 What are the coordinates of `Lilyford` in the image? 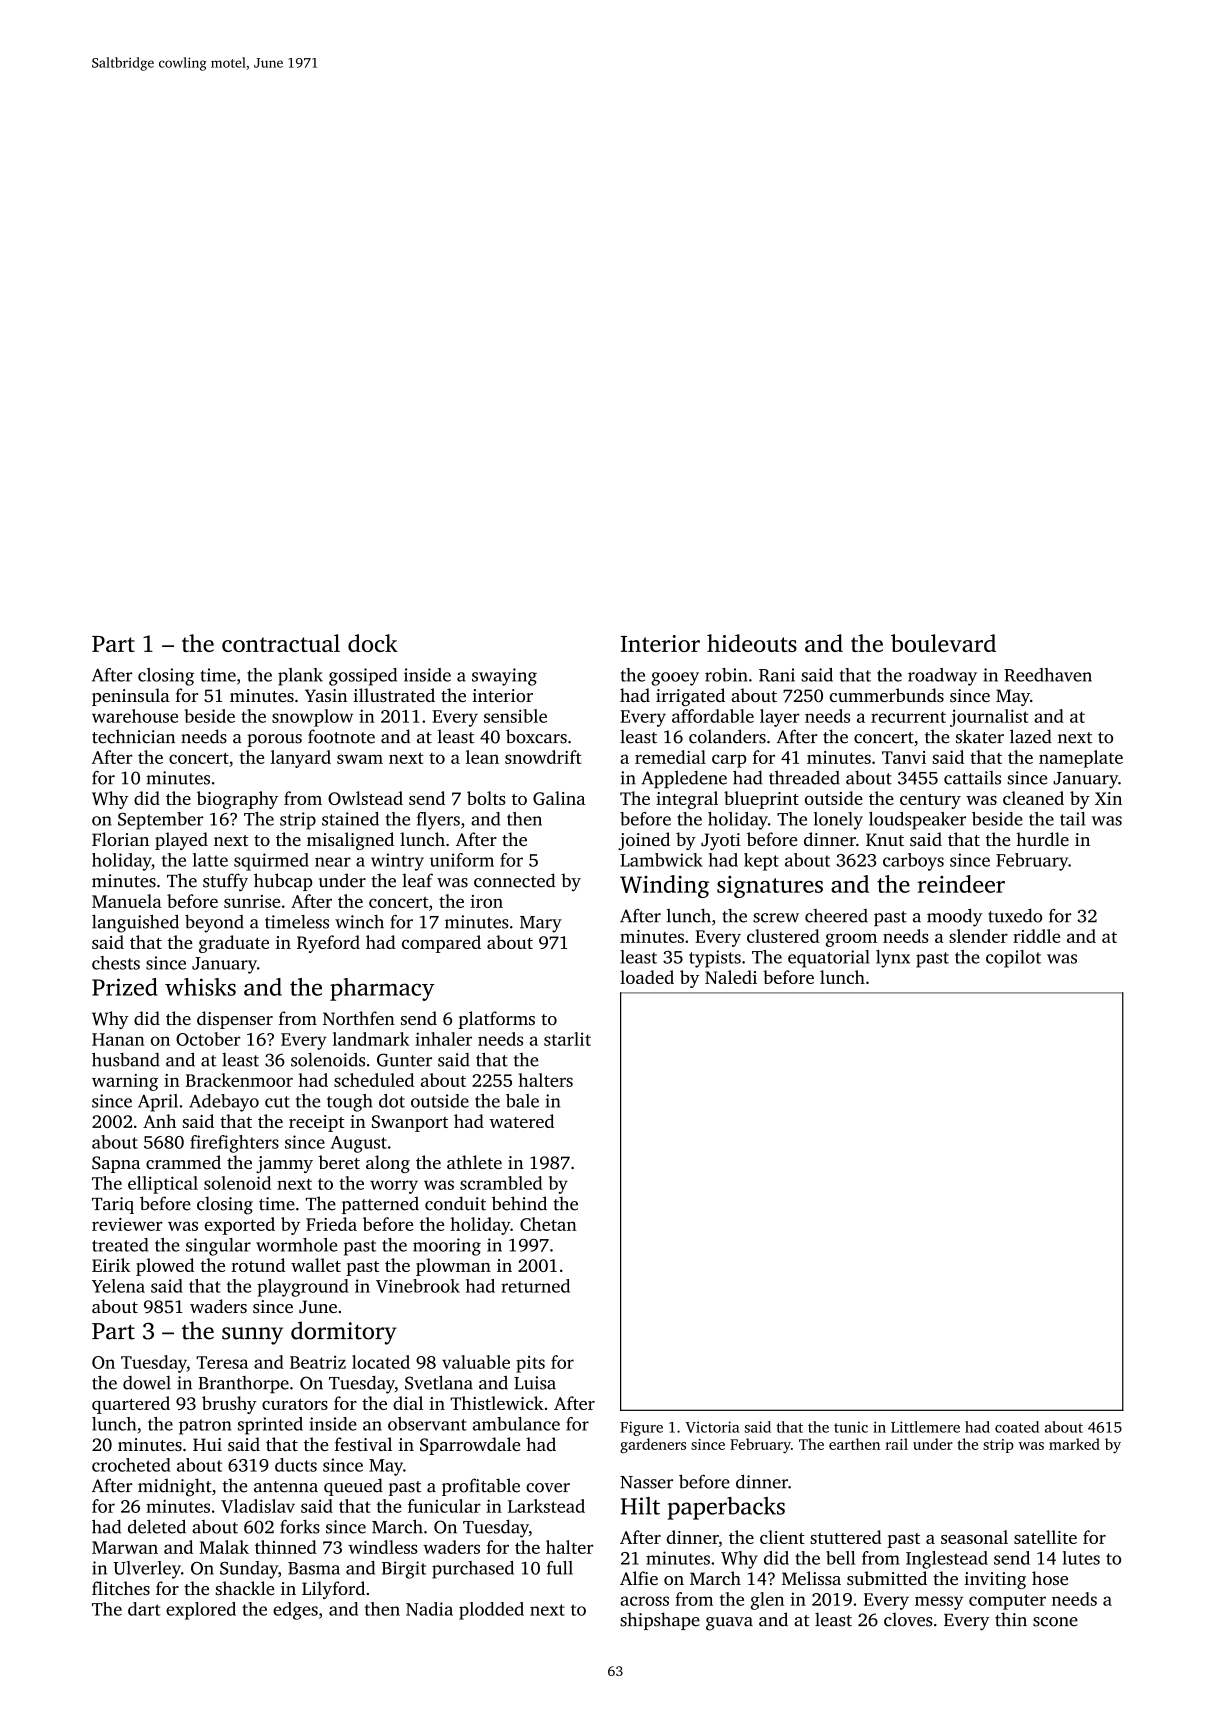 It's located at (333, 1590).
